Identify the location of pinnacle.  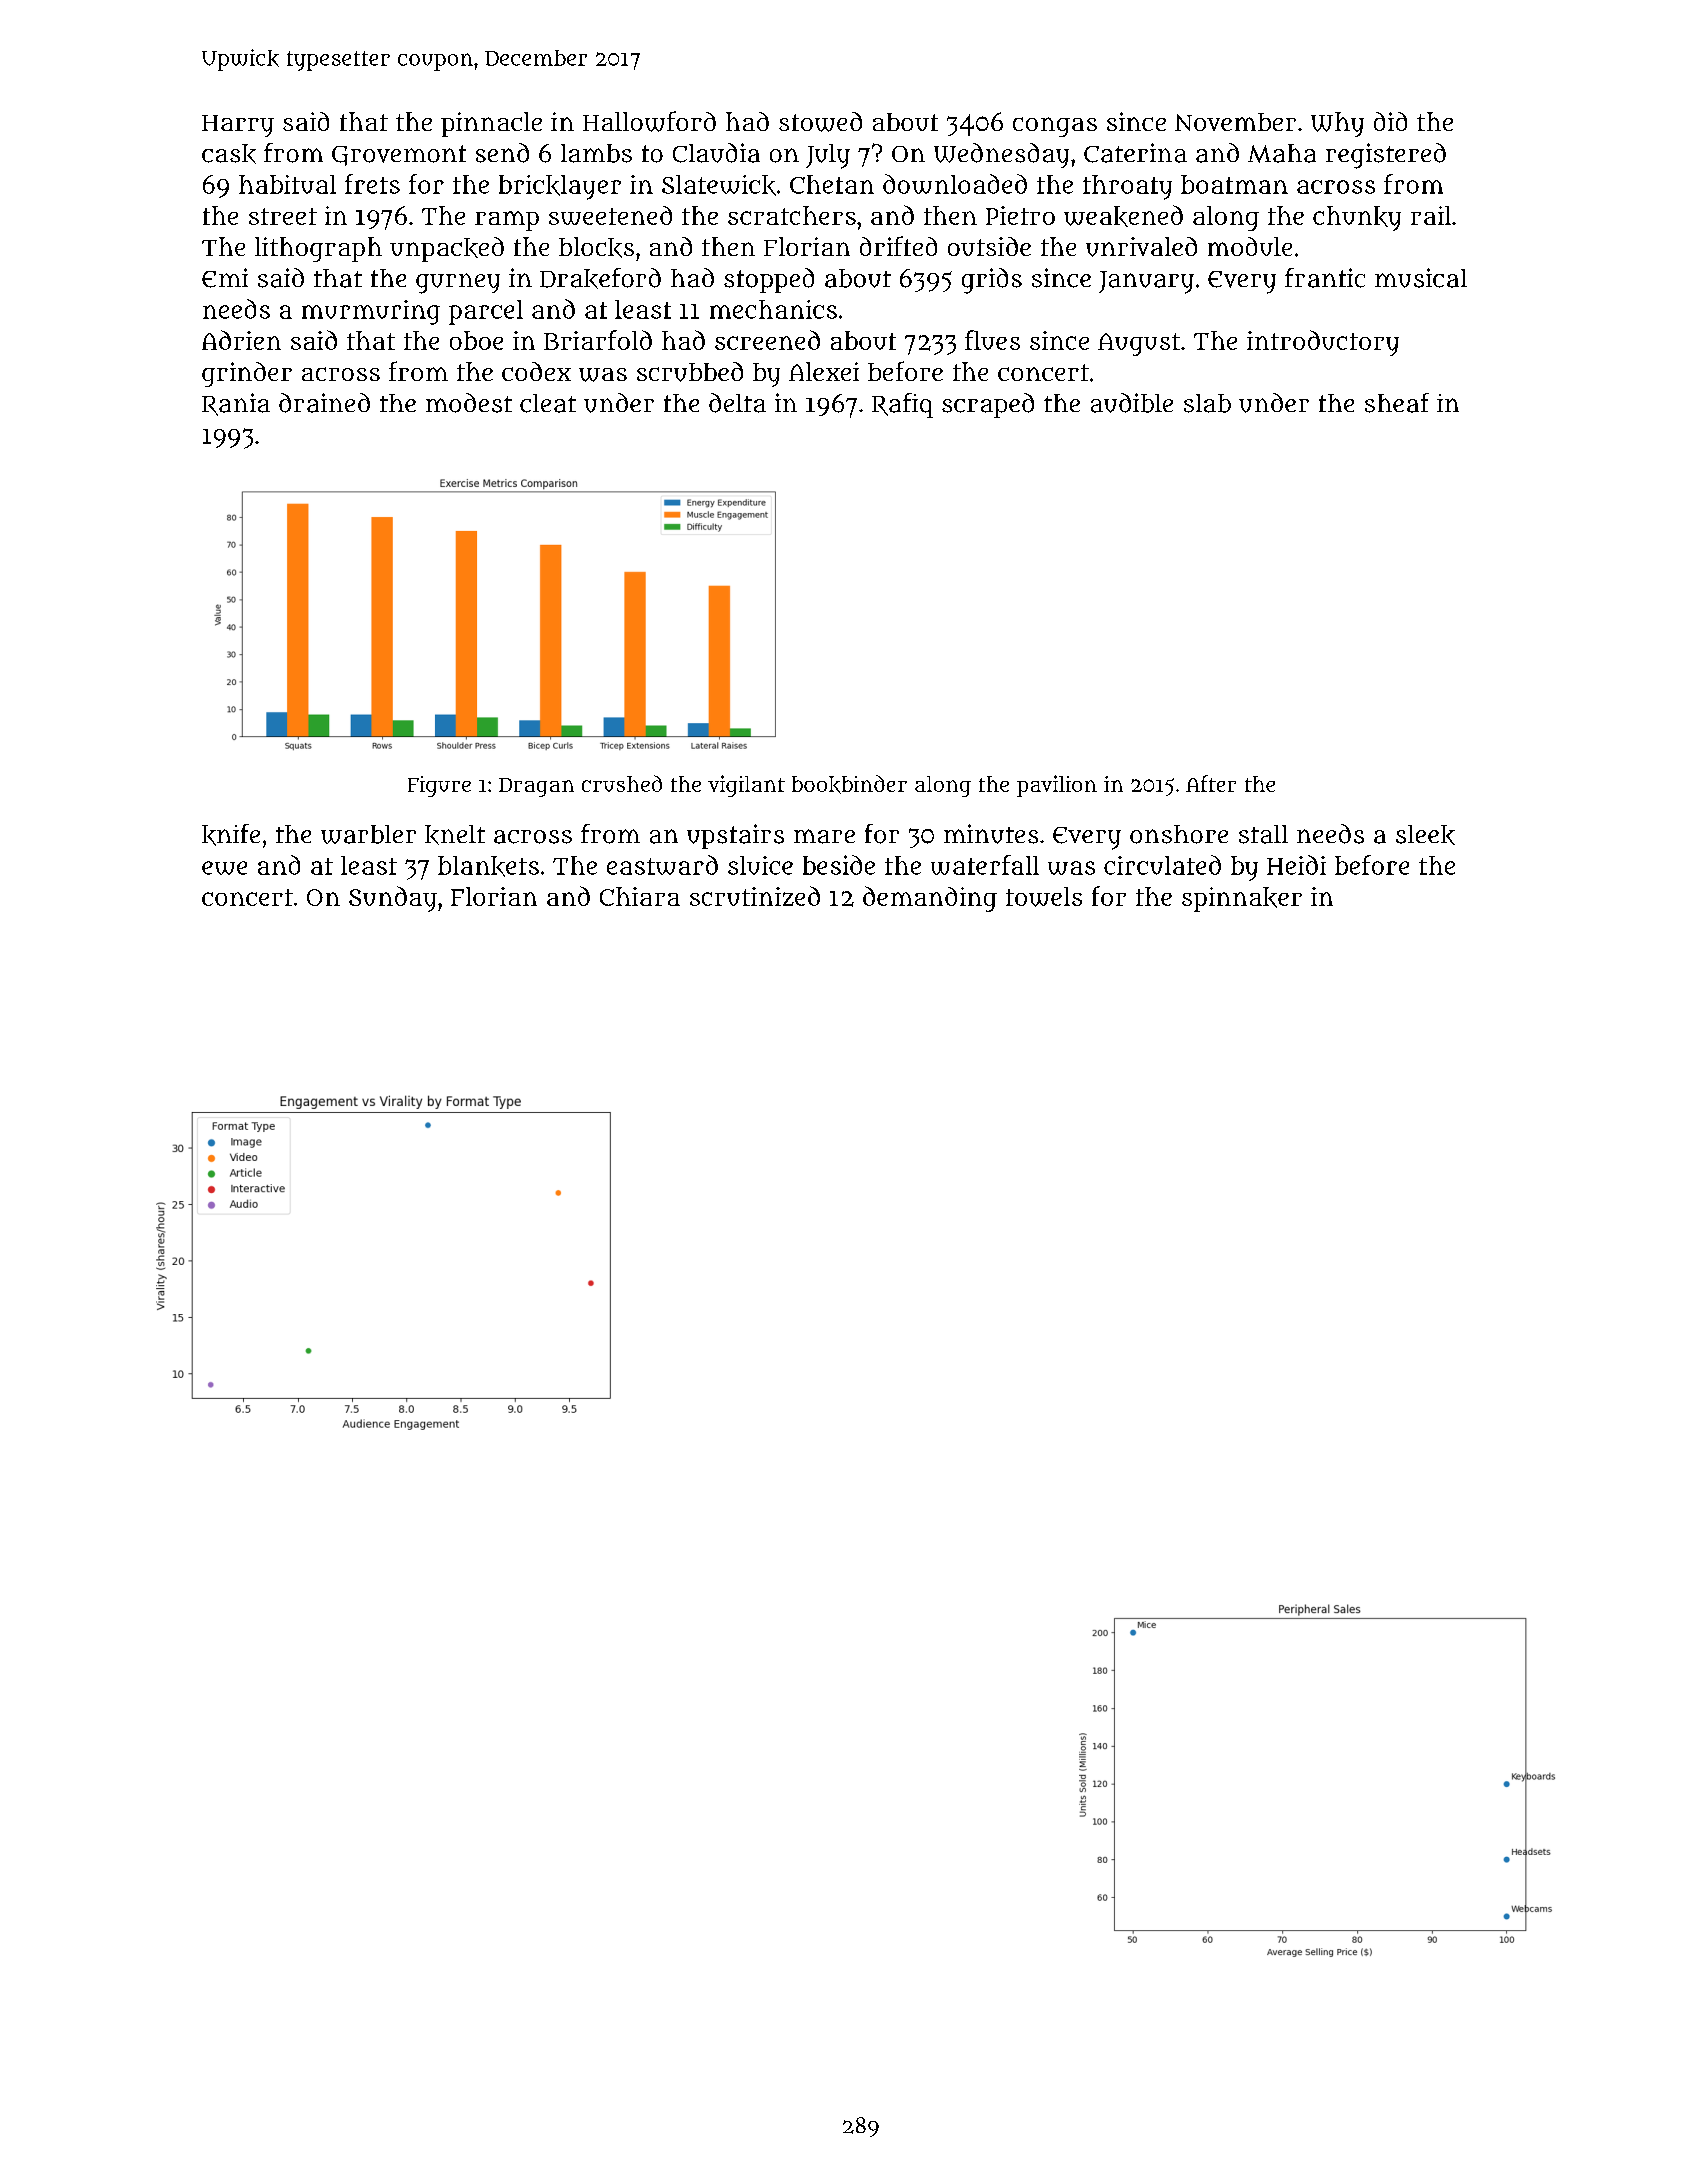
(491, 124).
